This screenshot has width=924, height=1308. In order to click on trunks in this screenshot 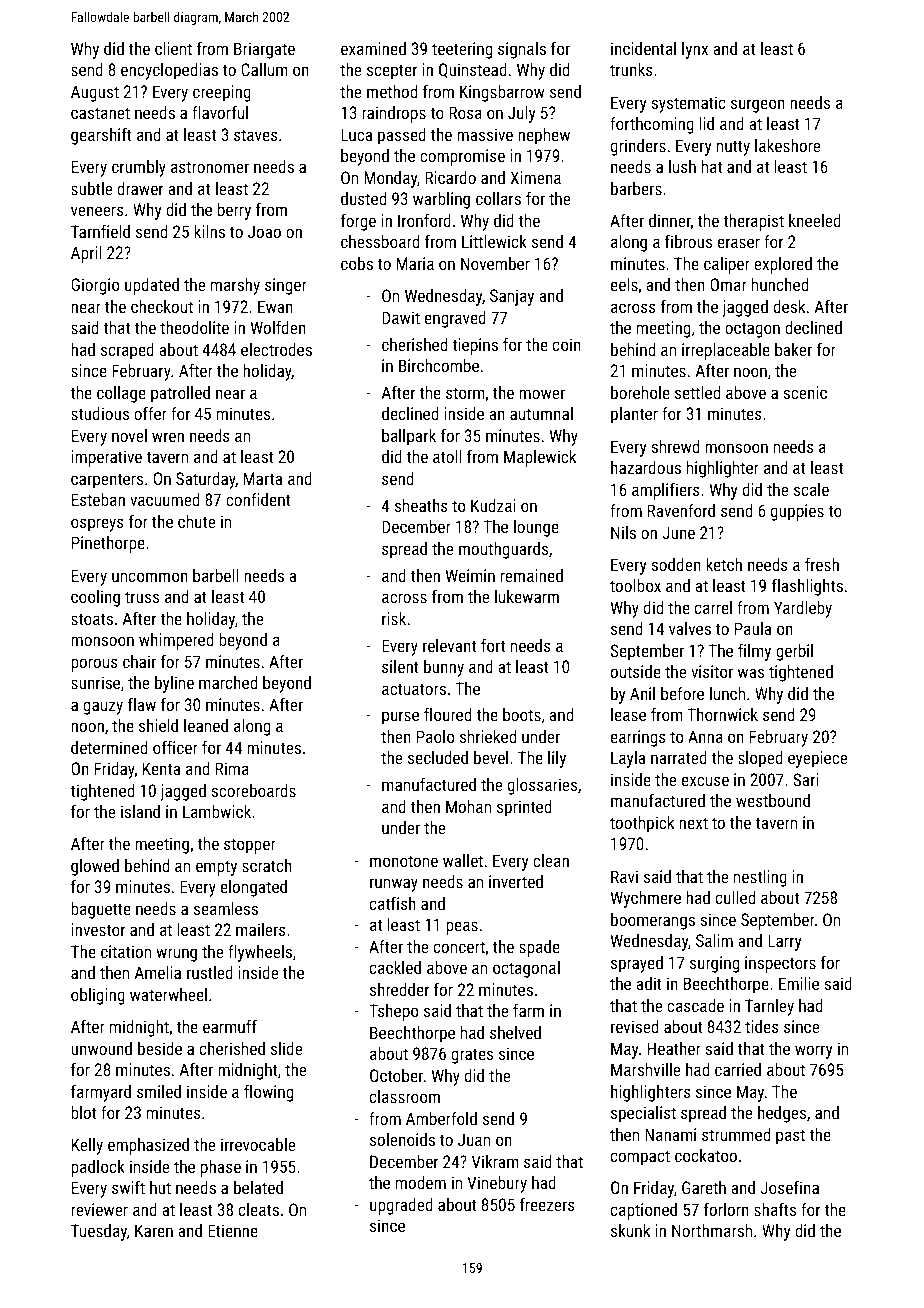, I will do `click(631, 69)`.
